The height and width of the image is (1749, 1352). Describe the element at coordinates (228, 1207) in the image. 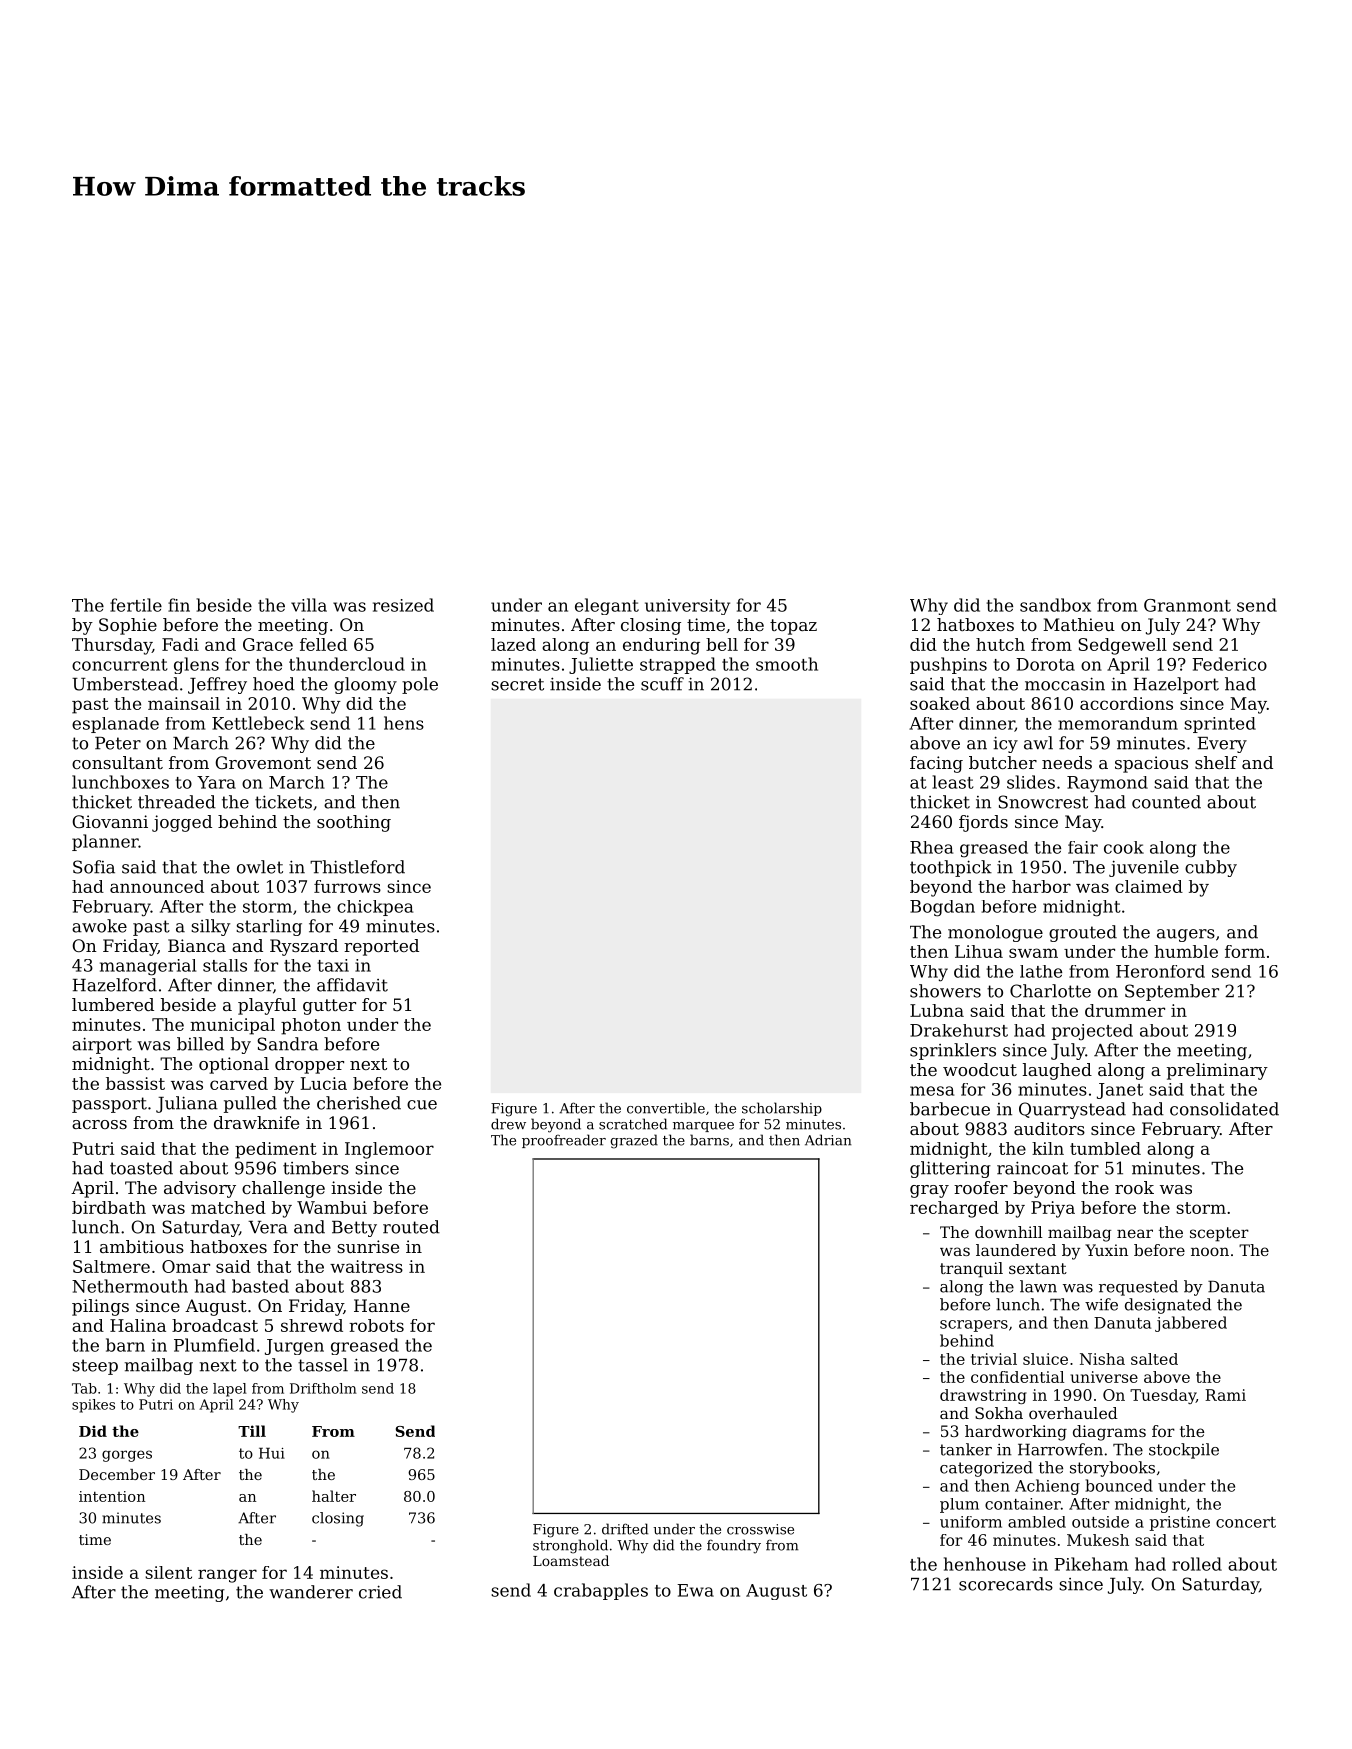

I see `matched` at that location.
